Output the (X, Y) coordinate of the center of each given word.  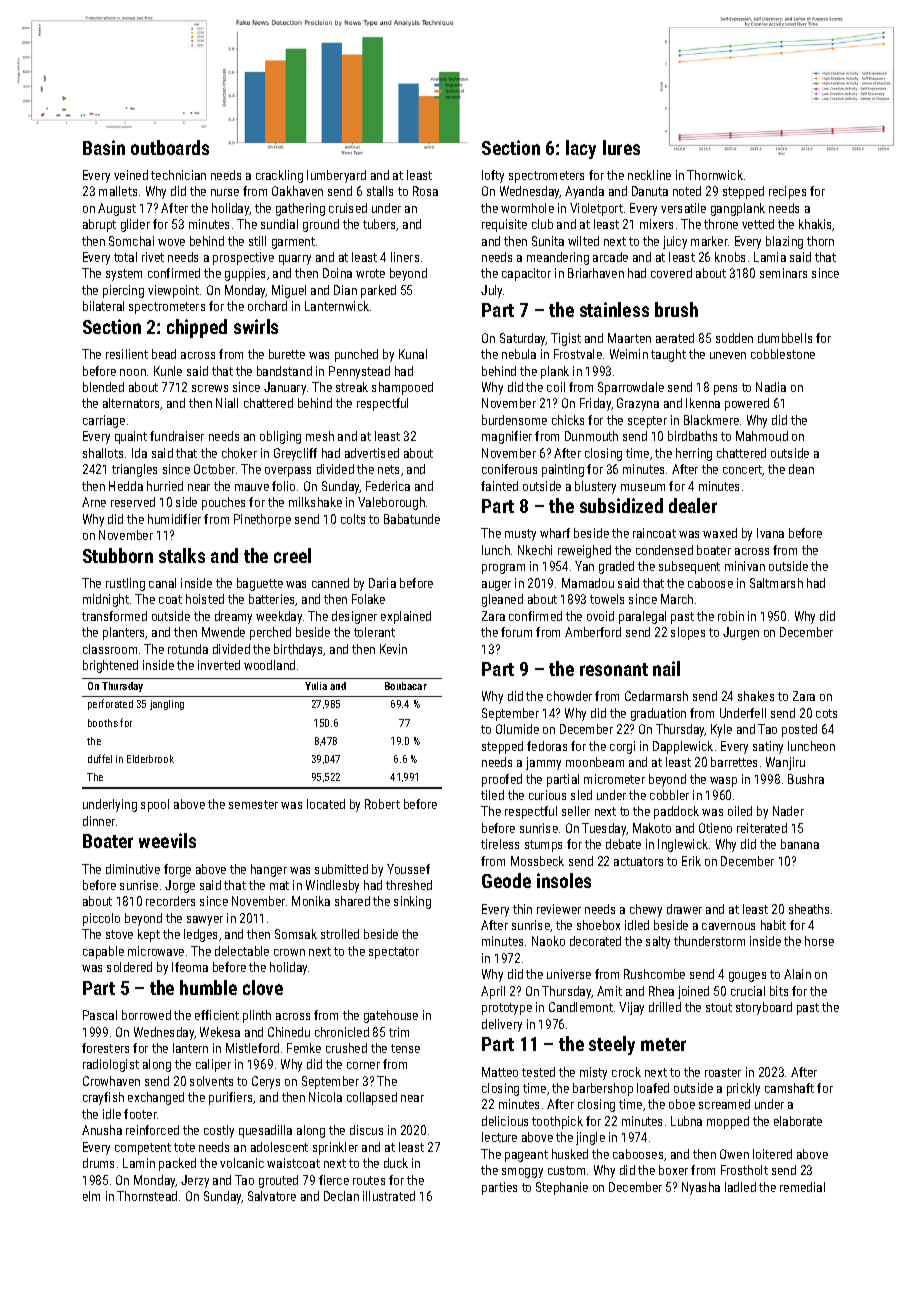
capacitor (526, 274)
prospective (243, 258)
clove (263, 987)
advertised (372, 453)
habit (773, 925)
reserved (133, 502)
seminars (783, 273)
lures (621, 147)
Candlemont (581, 1007)
